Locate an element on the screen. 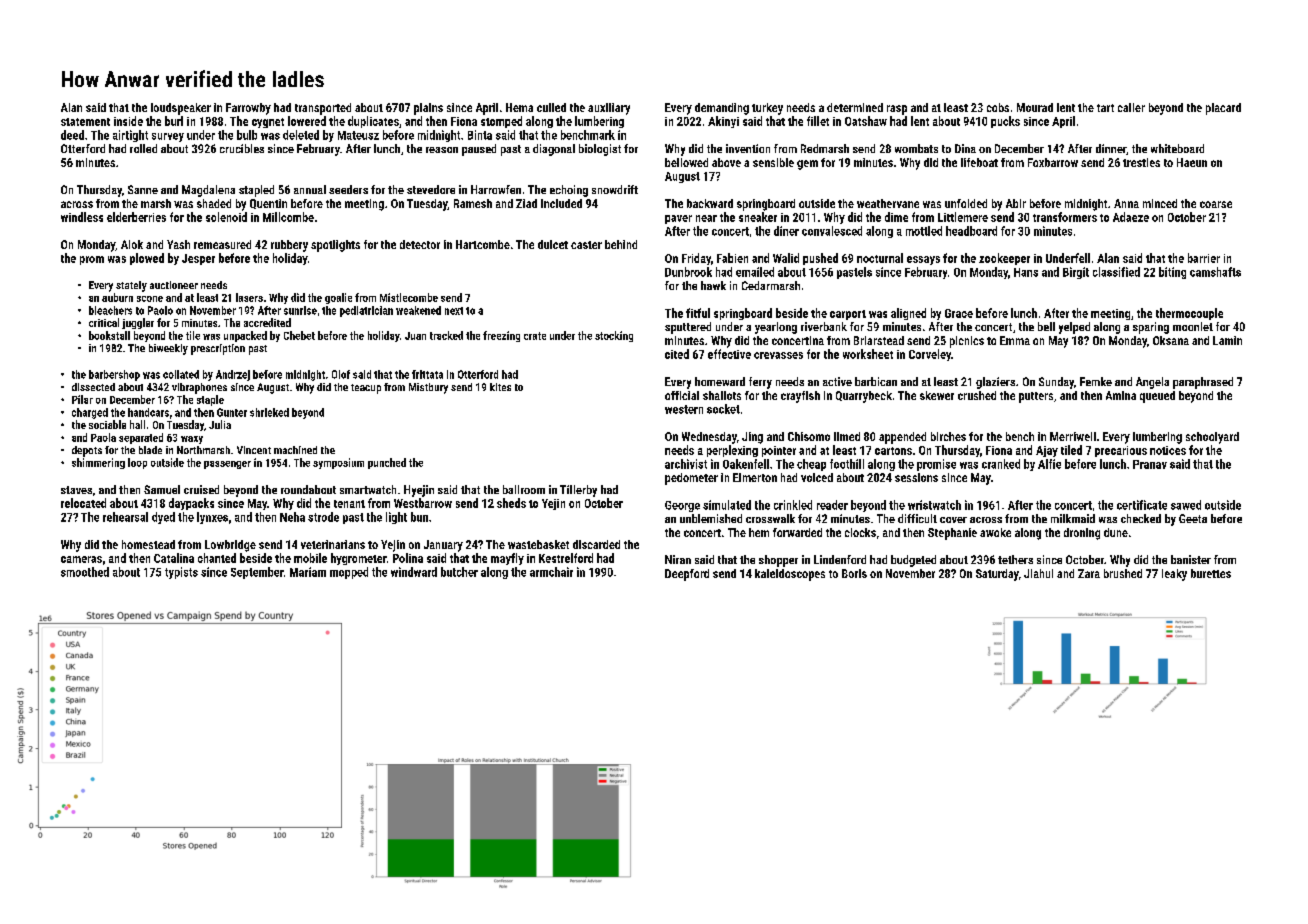 The image size is (1308, 924). butcher is located at coordinates (459, 572).
